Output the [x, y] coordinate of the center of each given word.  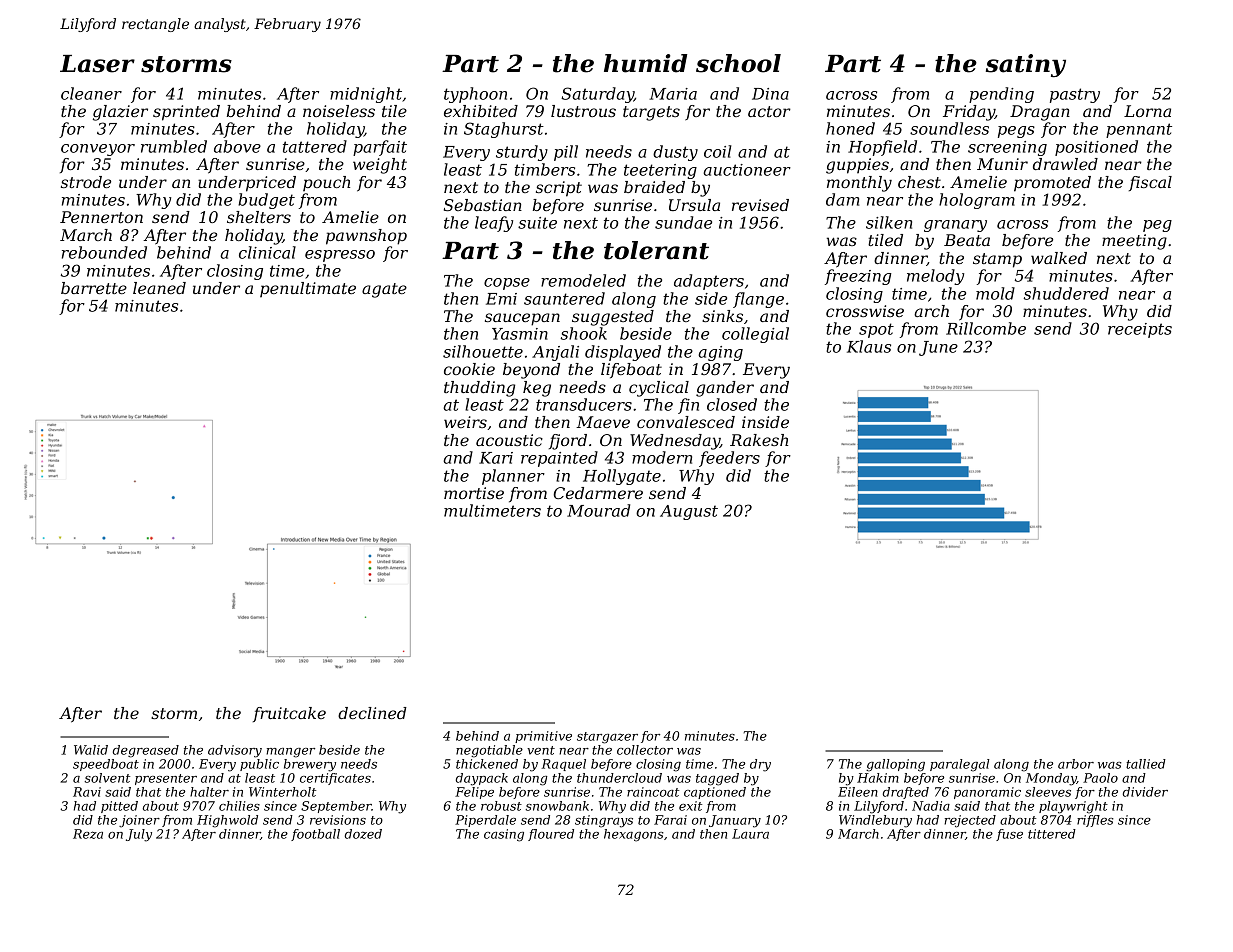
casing [504, 835]
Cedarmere [598, 493]
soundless [949, 128]
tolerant [656, 250]
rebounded [104, 252]
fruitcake [289, 714]
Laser [97, 64]
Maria [673, 94]
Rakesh [759, 440]
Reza [88, 834]
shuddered [1066, 293]
